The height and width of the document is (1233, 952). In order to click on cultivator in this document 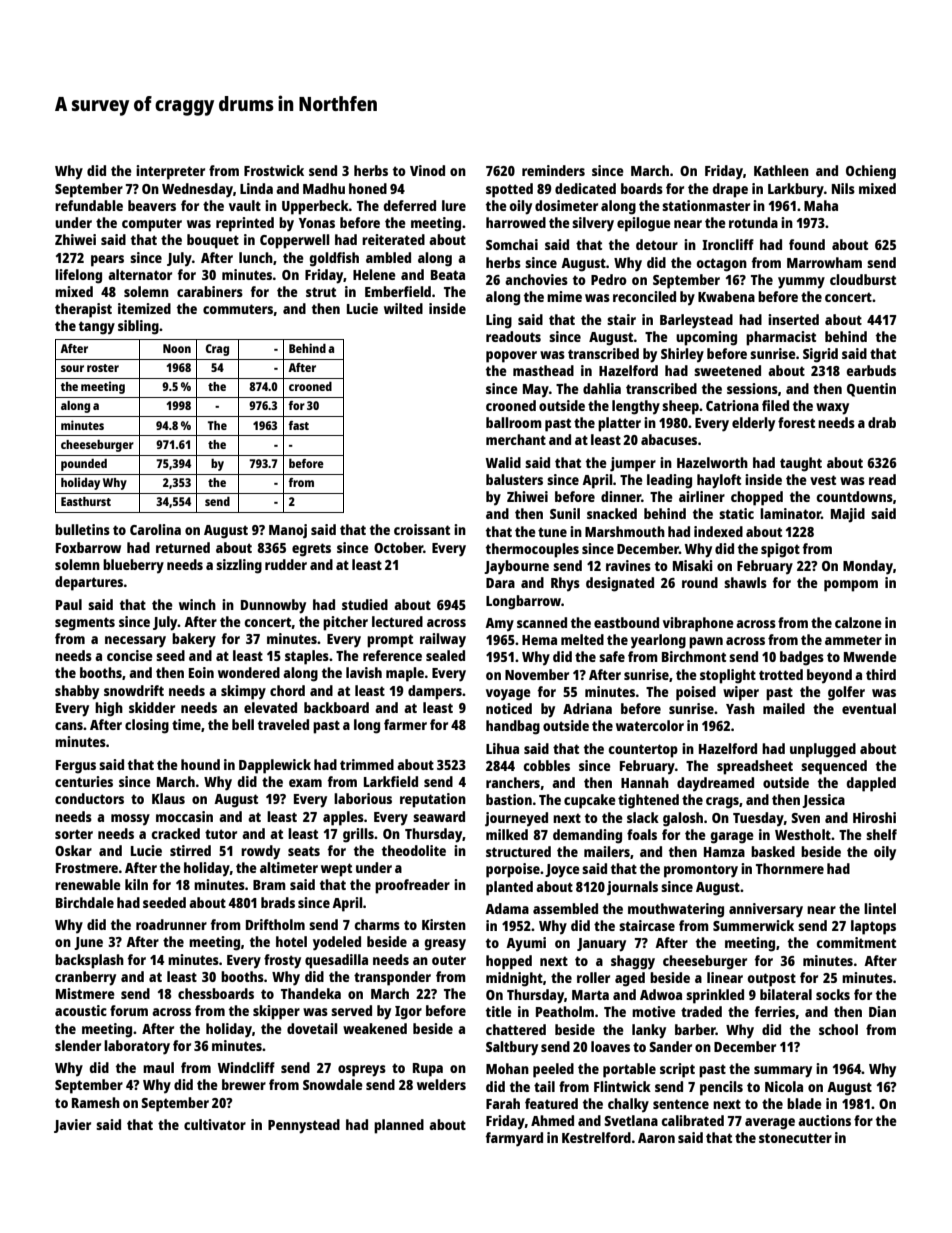, I will do `click(215, 1124)`.
